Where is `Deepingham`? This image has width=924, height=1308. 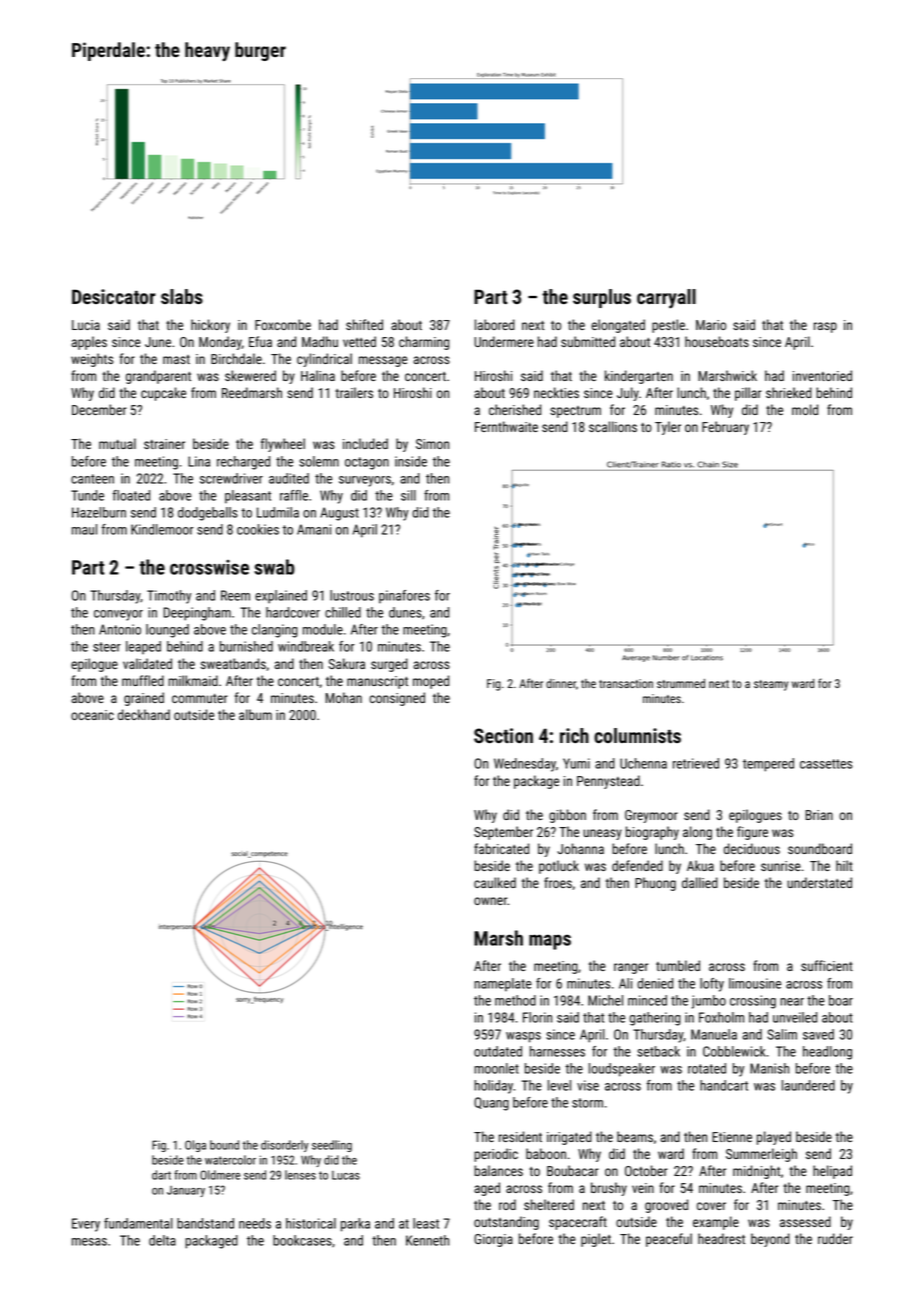 Deepingham is located at coordinates (197, 614).
